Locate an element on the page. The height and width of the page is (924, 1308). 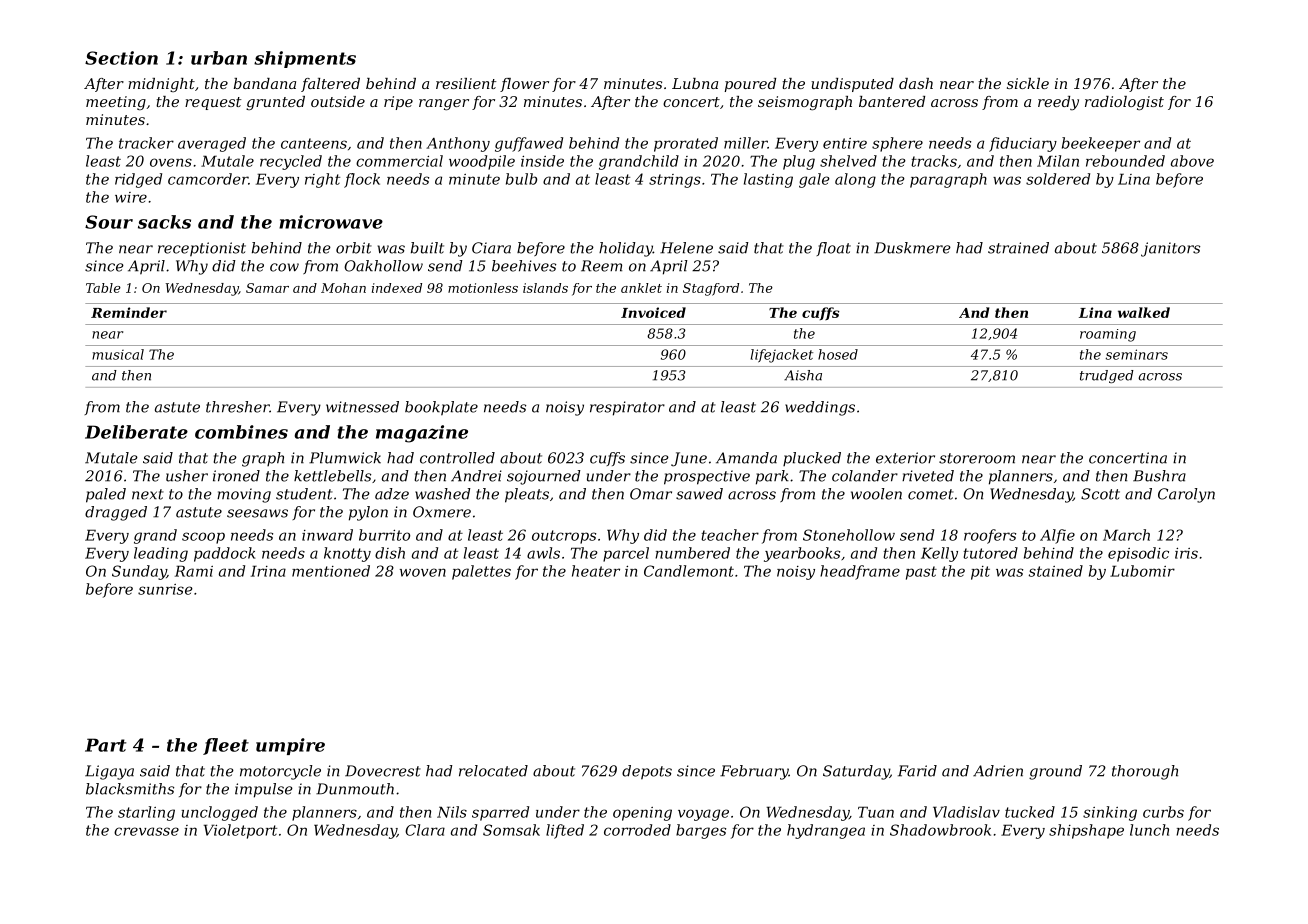
fleet is located at coordinates (226, 746).
